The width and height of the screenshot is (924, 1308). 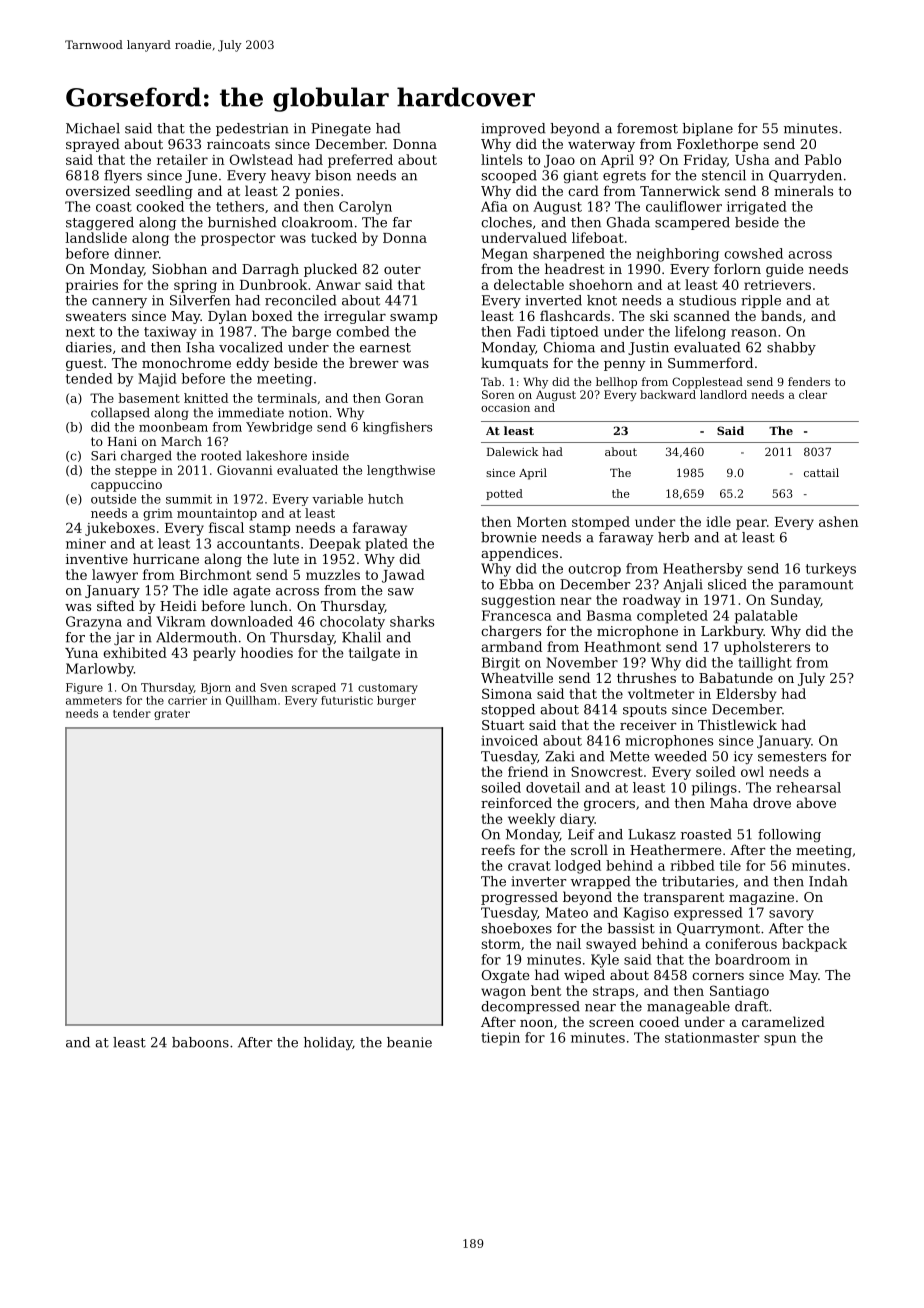 I want to click on March, so click(x=181, y=441).
